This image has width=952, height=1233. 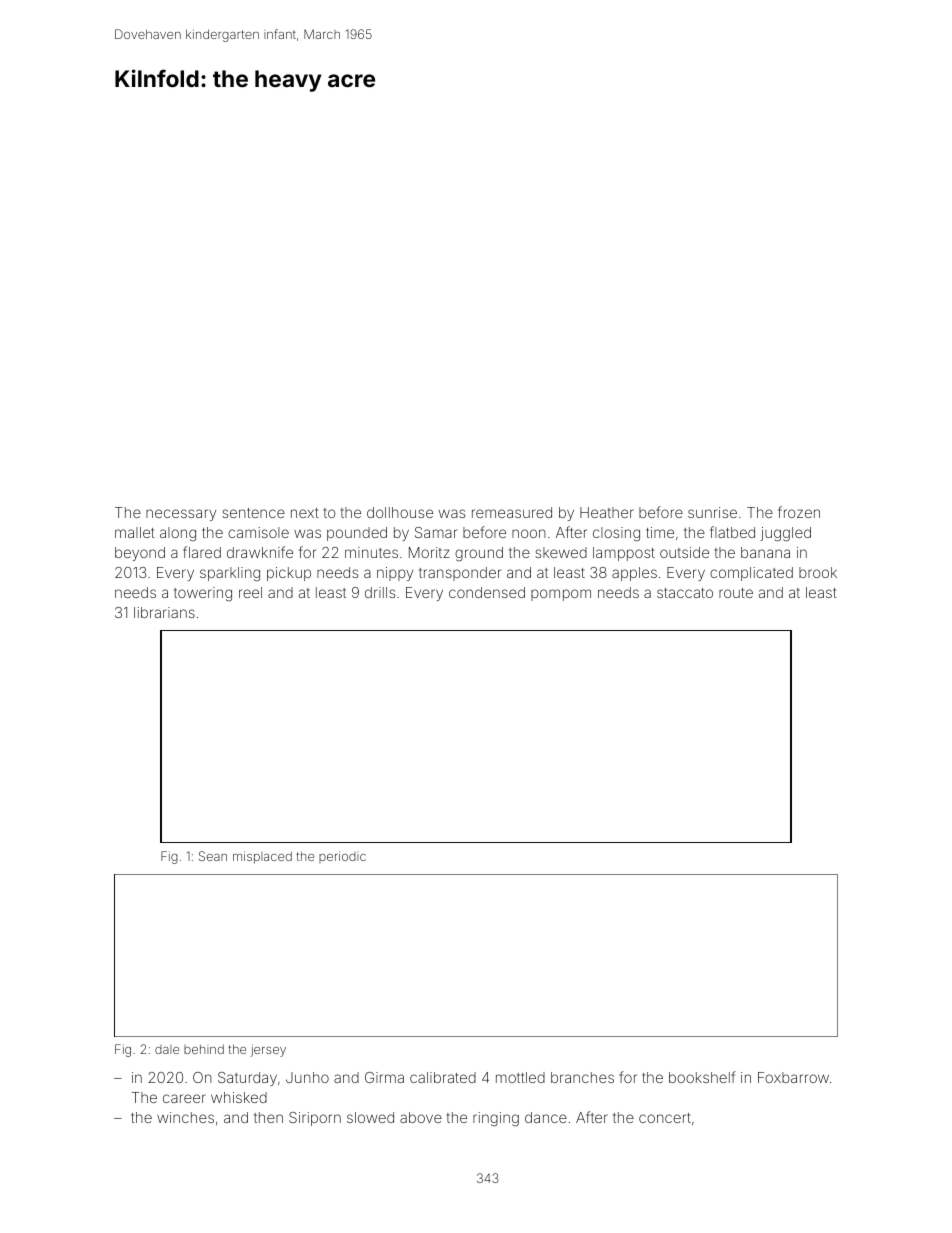 What do you see at coordinates (400, 512) in the image?
I see `dollhouse` at bounding box center [400, 512].
